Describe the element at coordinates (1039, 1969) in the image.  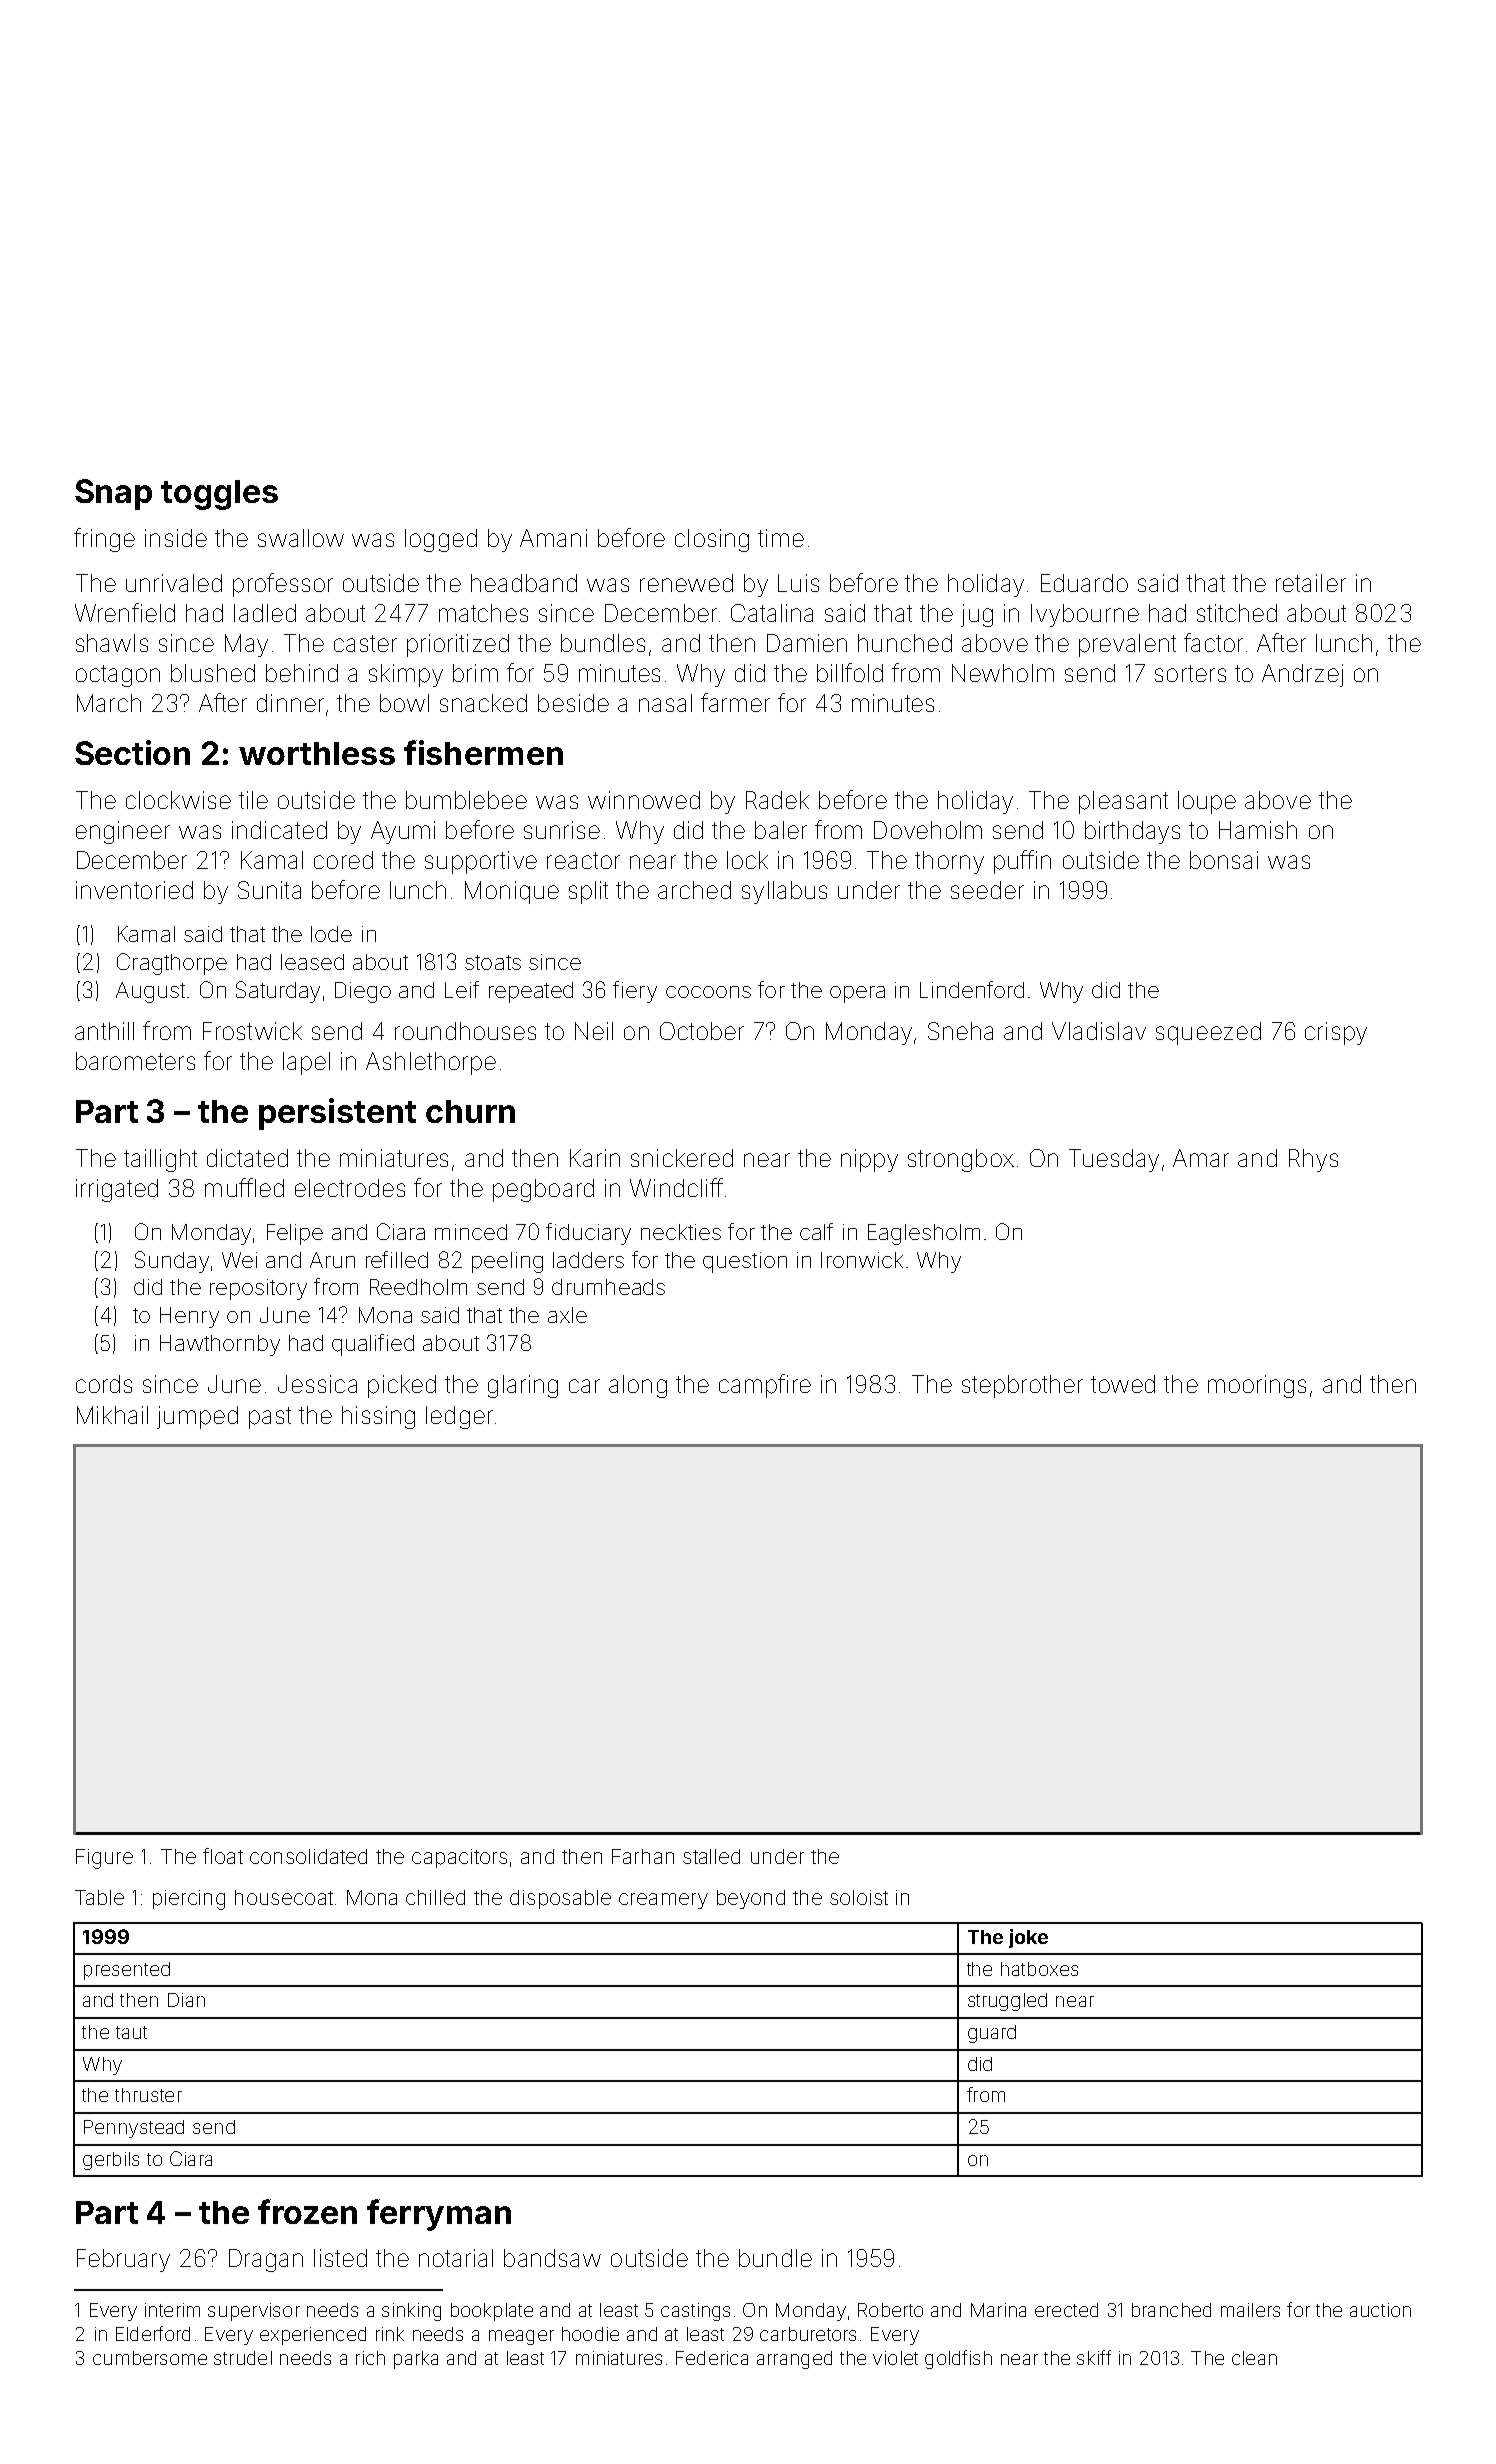
I see `hatboxes` at that location.
